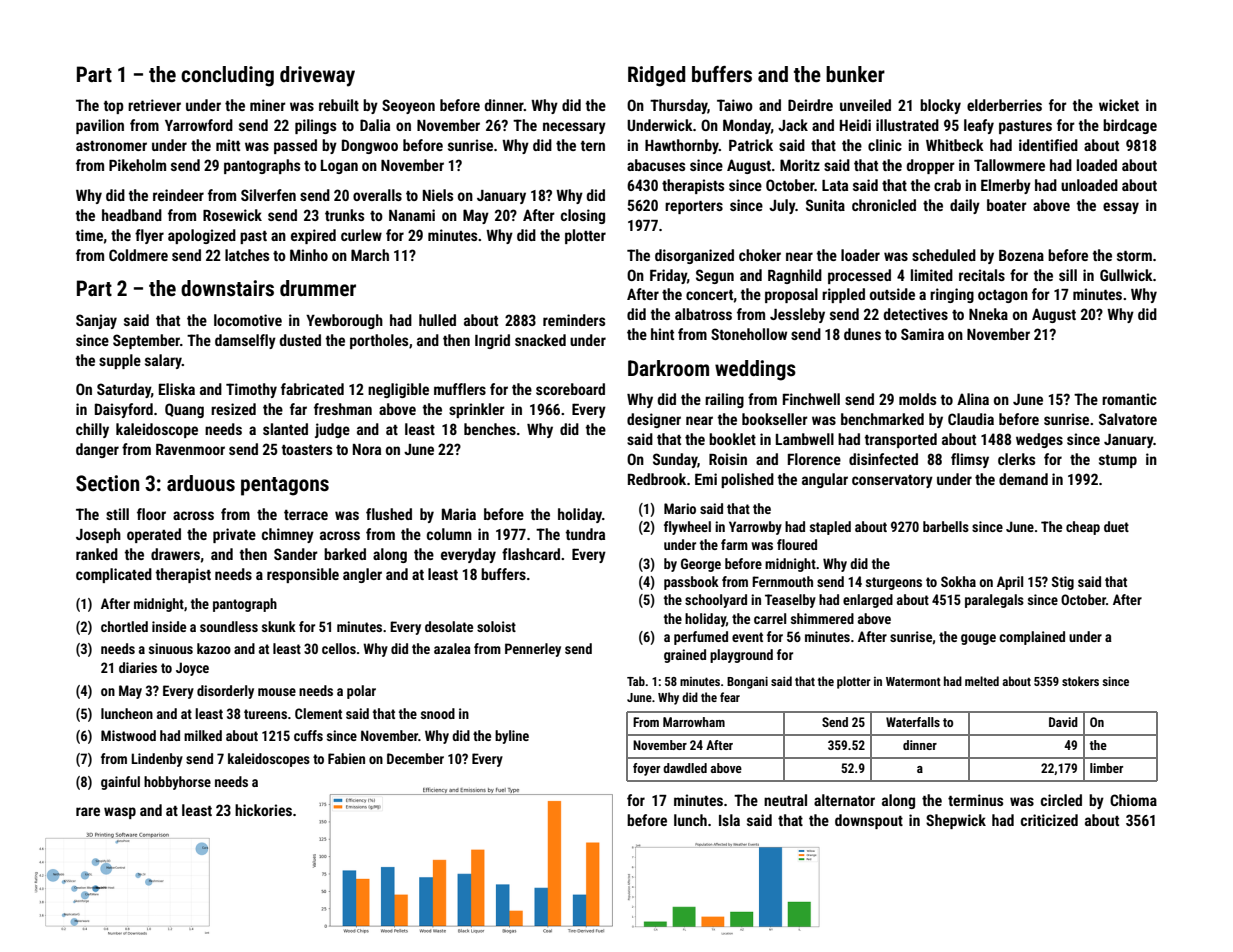 The height and width of the page is (952, 1233). I want to click on sill, so click(1068, 275).
